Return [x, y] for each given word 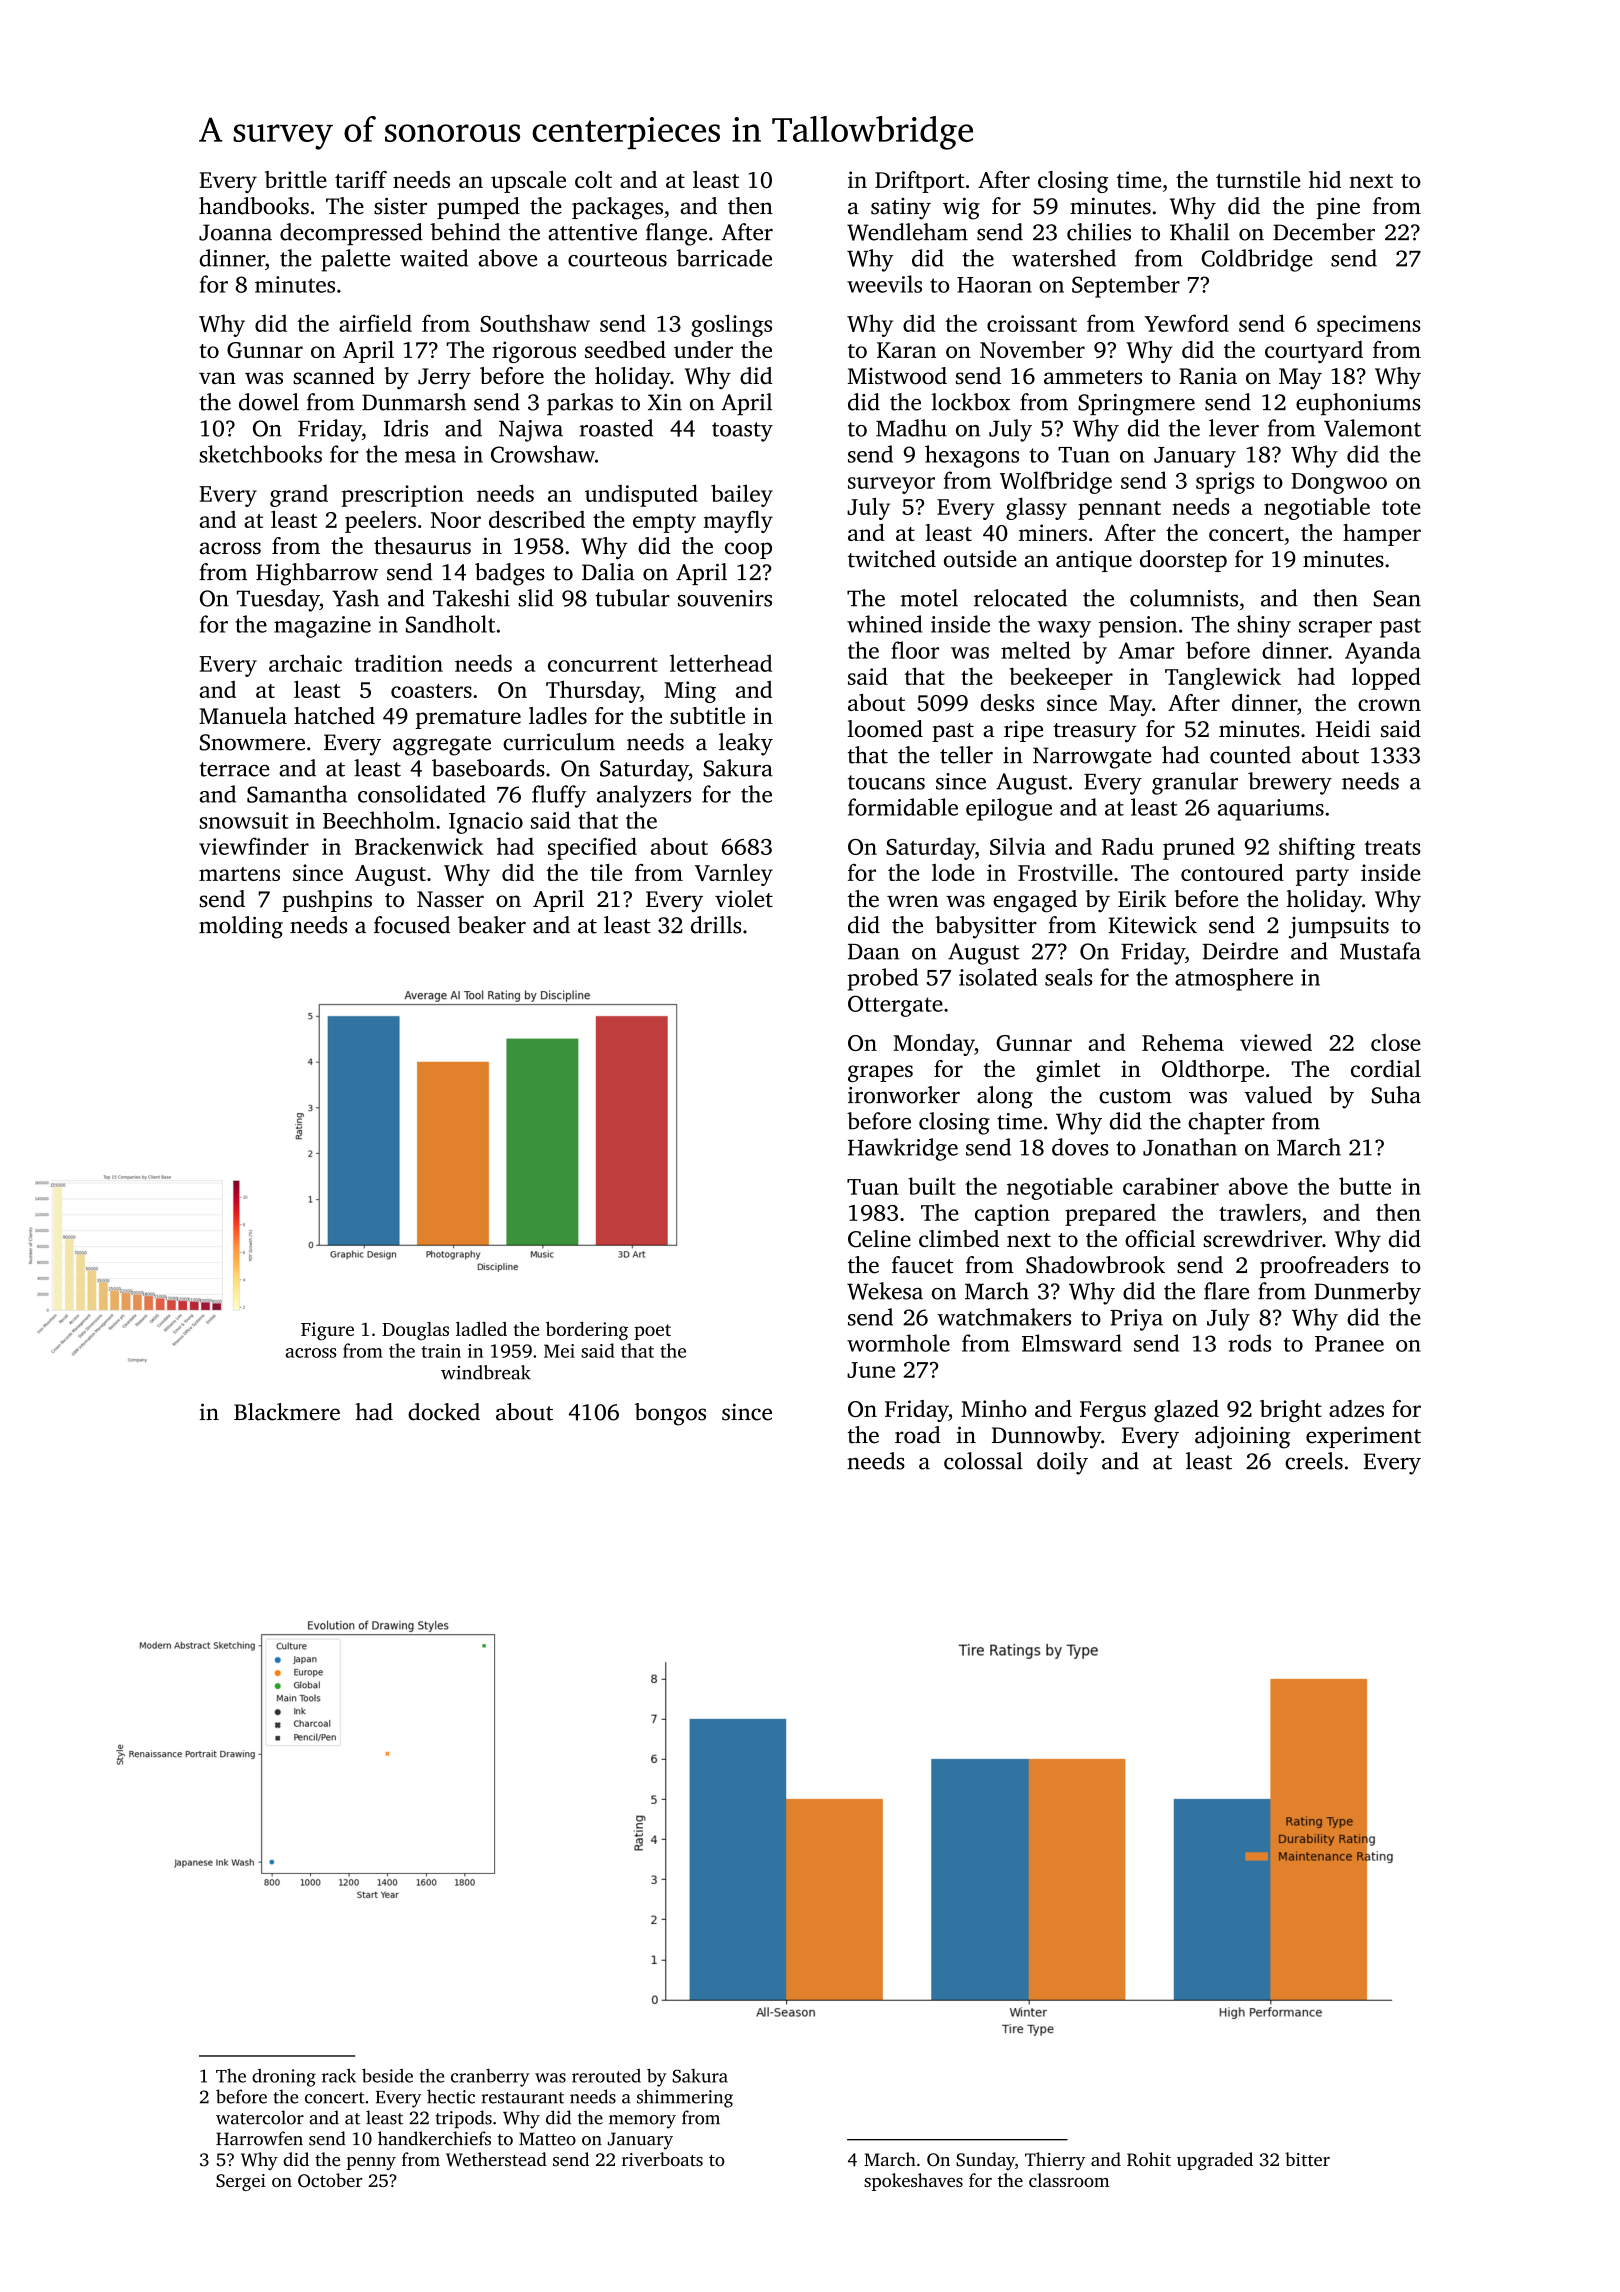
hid [1325, 179]
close [1396, 1042]
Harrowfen [259, 2138]
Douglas [415, 1331]
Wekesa [885, 1291]
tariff [361, 179]
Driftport [919, 182]
